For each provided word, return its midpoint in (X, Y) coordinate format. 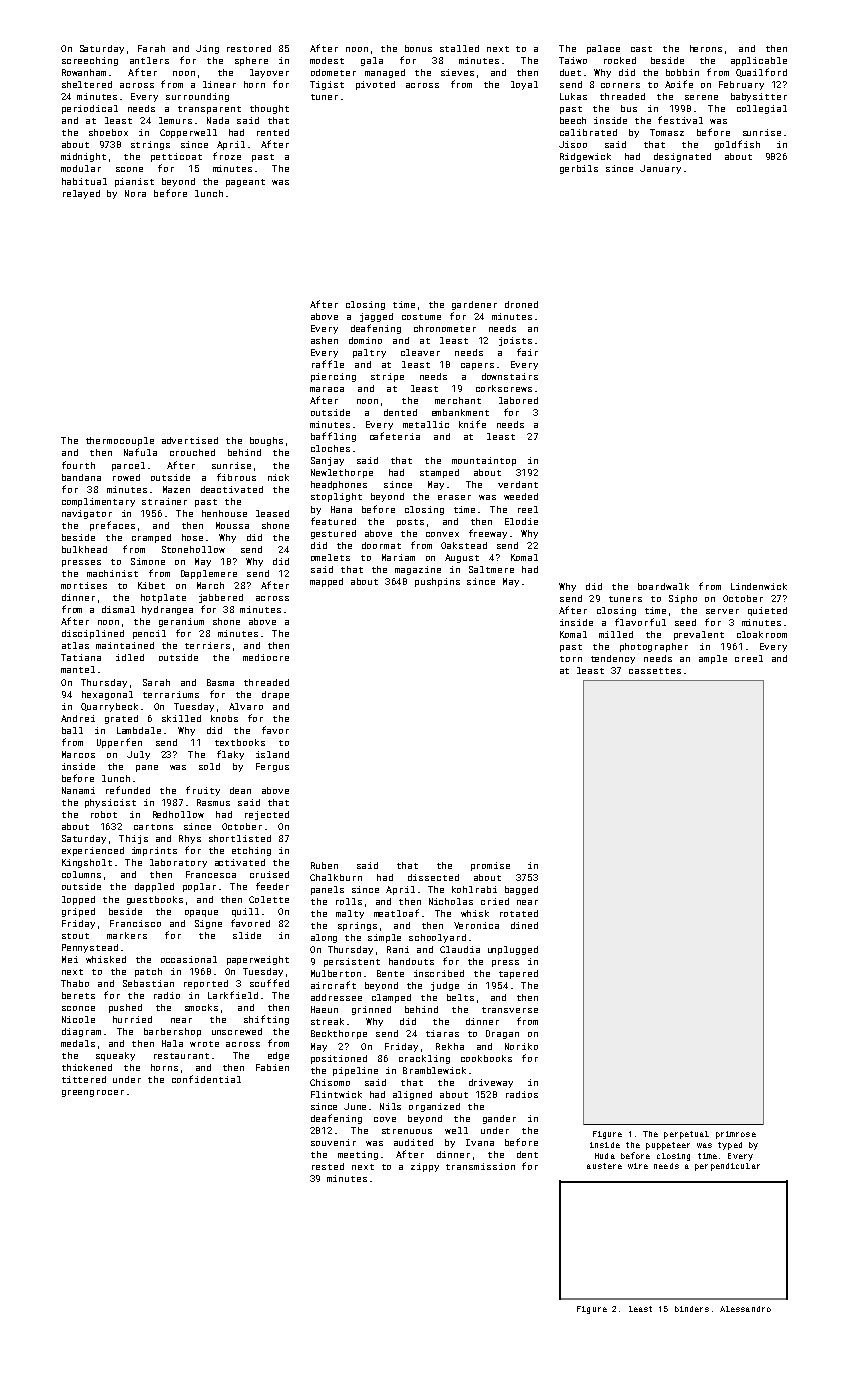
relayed (81, 194)
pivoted (375, 85)
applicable (759, 61)
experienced (93, 851)
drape (275, 695)
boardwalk (663, 586)
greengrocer (93, 1093)
